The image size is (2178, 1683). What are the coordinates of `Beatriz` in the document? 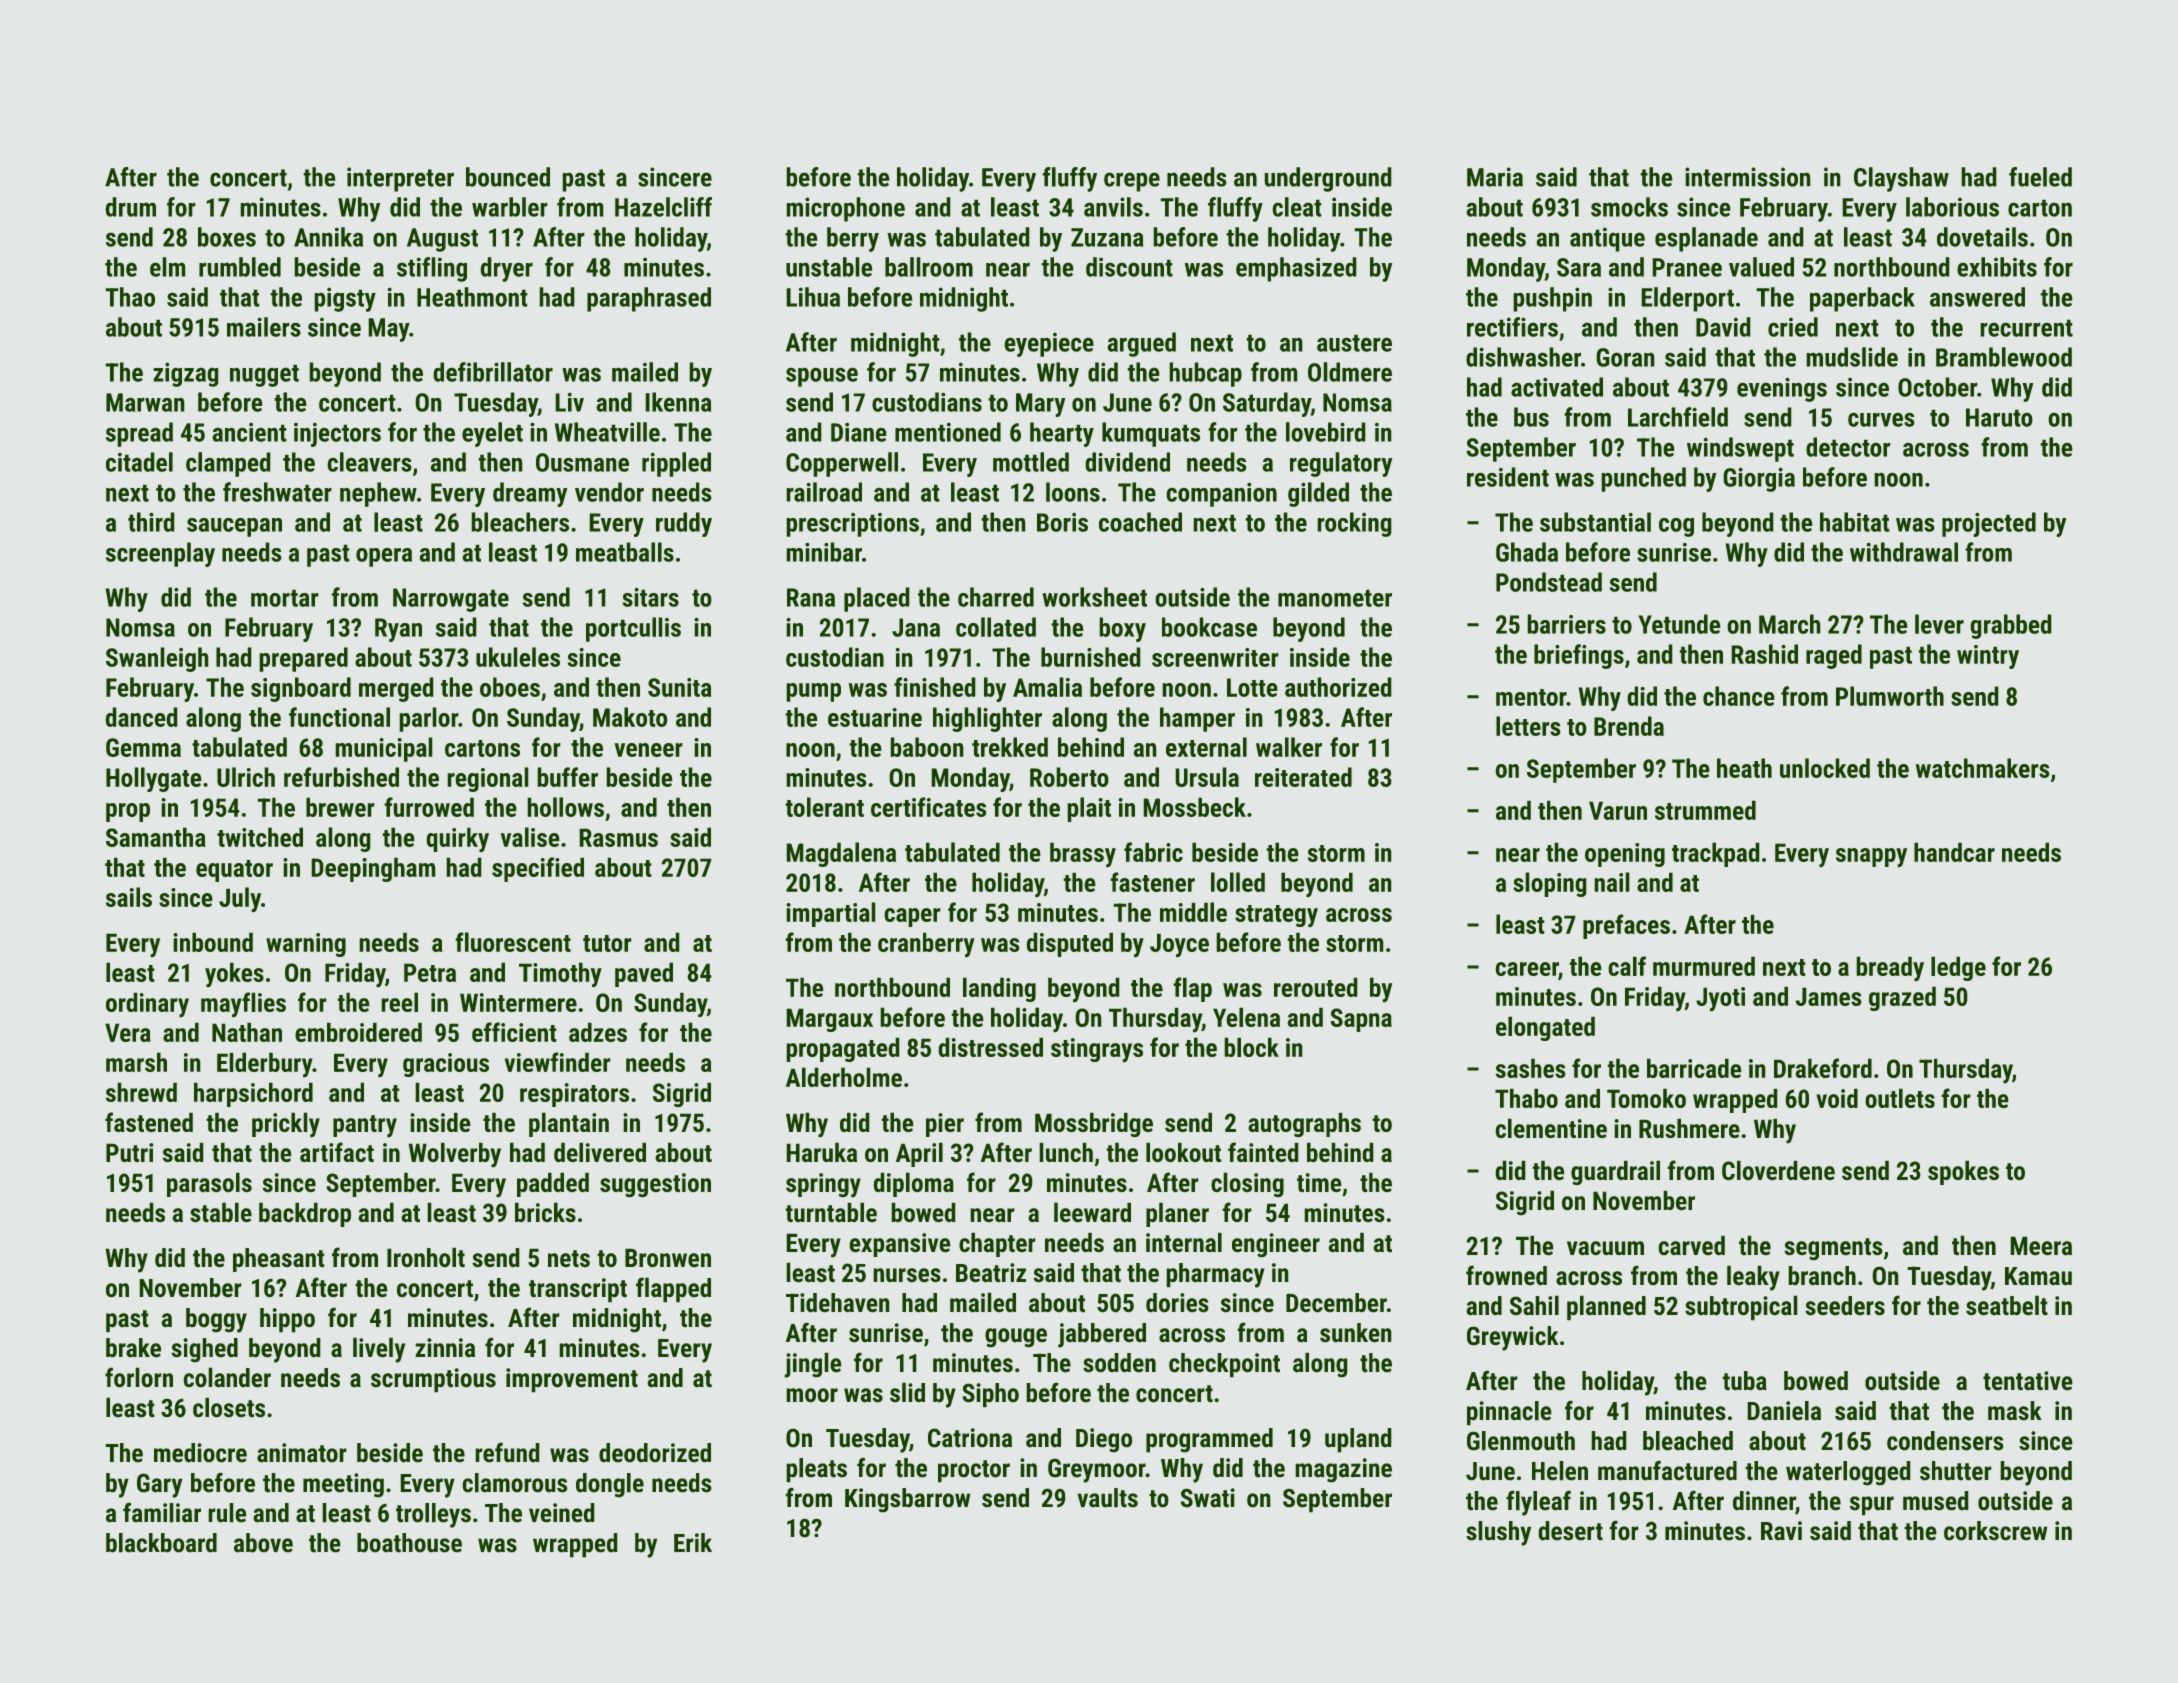 It's located at (991, 1272).
